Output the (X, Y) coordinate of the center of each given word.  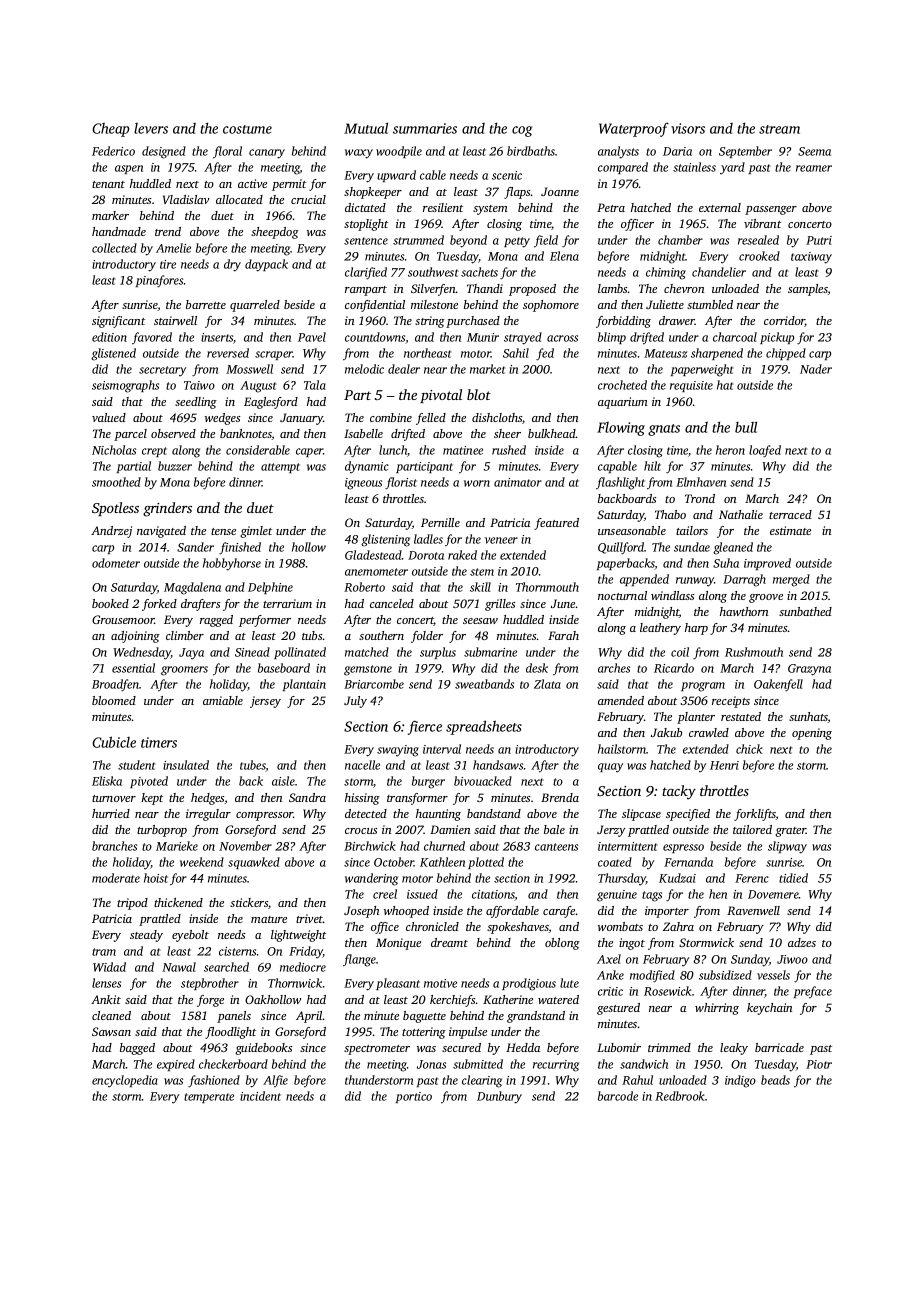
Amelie (173, 248)
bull (746, 427)
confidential (375, 306)
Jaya (191, 654)
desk (537, 668)
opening (812, 734)
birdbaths (531, 151)
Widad (109, 967)
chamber (680, 240)
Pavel (312, 337)
